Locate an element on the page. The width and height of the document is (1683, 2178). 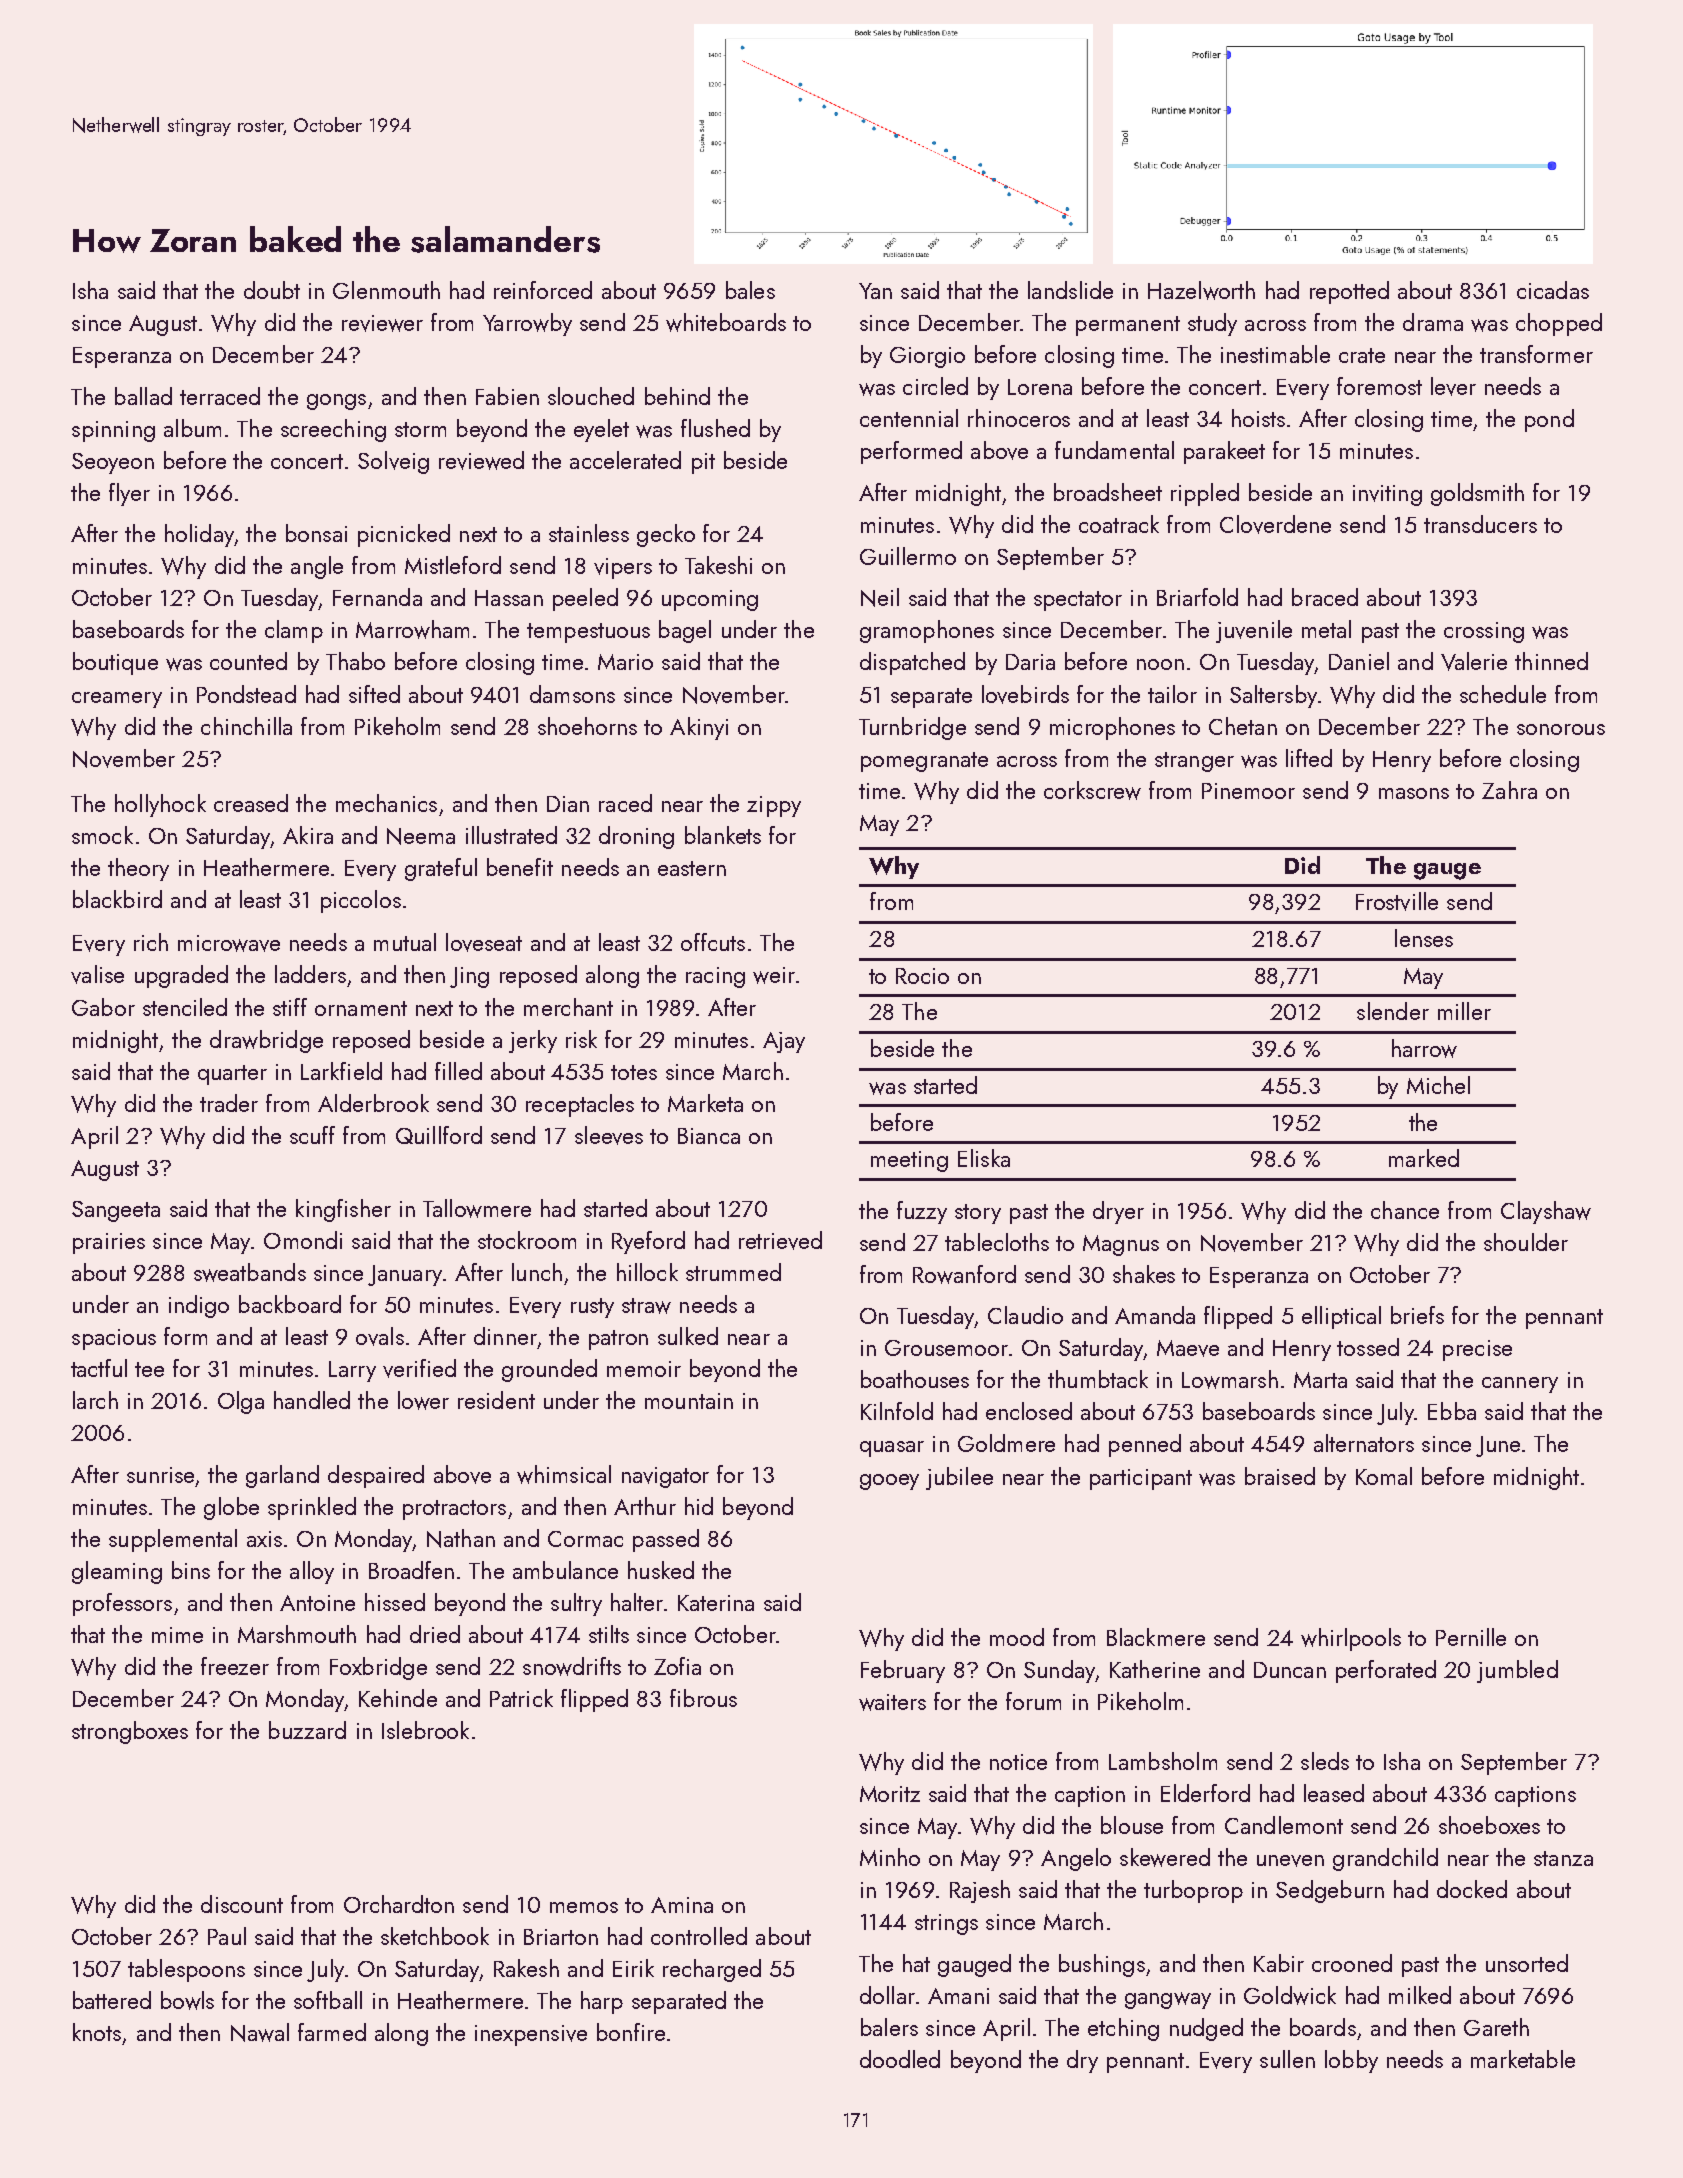
mutual is located at coordinates (405, 942).
